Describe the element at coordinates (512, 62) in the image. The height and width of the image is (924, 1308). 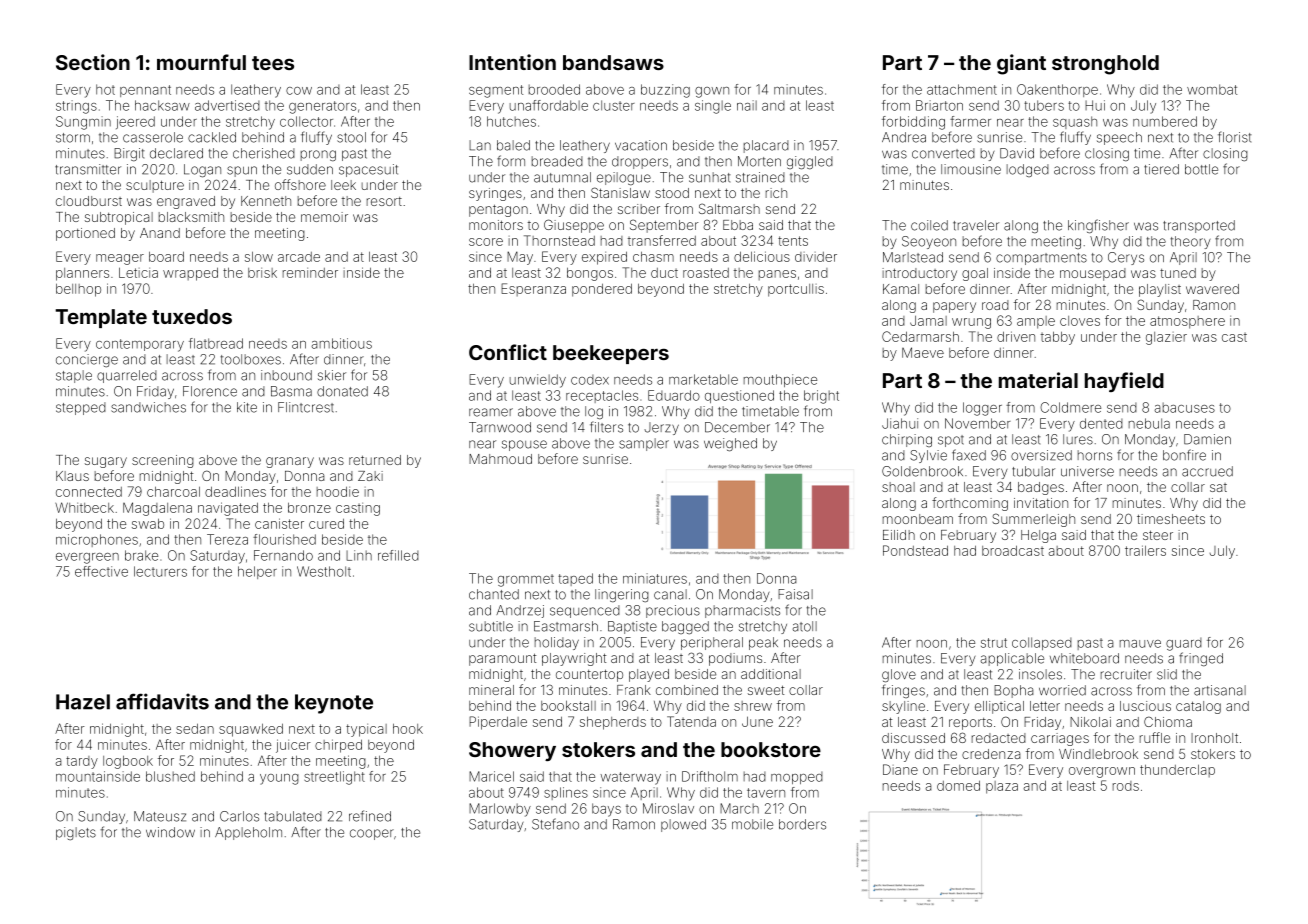
I see `Intention` at that location.
